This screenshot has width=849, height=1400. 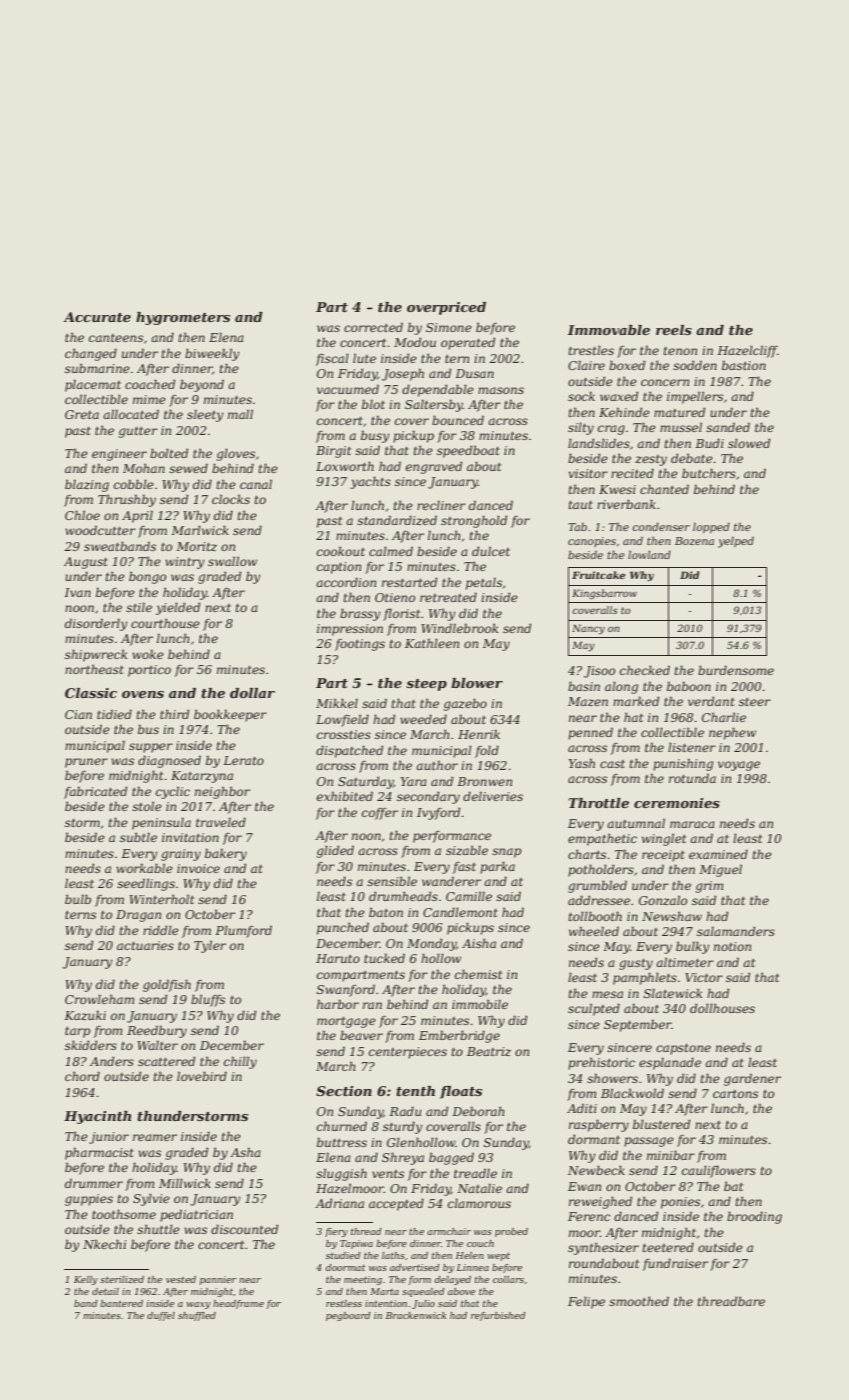 What do you see at coordinates (197, 1316) in the screenshot?
I see `shuffled` at bounding box center [197, 1316].
